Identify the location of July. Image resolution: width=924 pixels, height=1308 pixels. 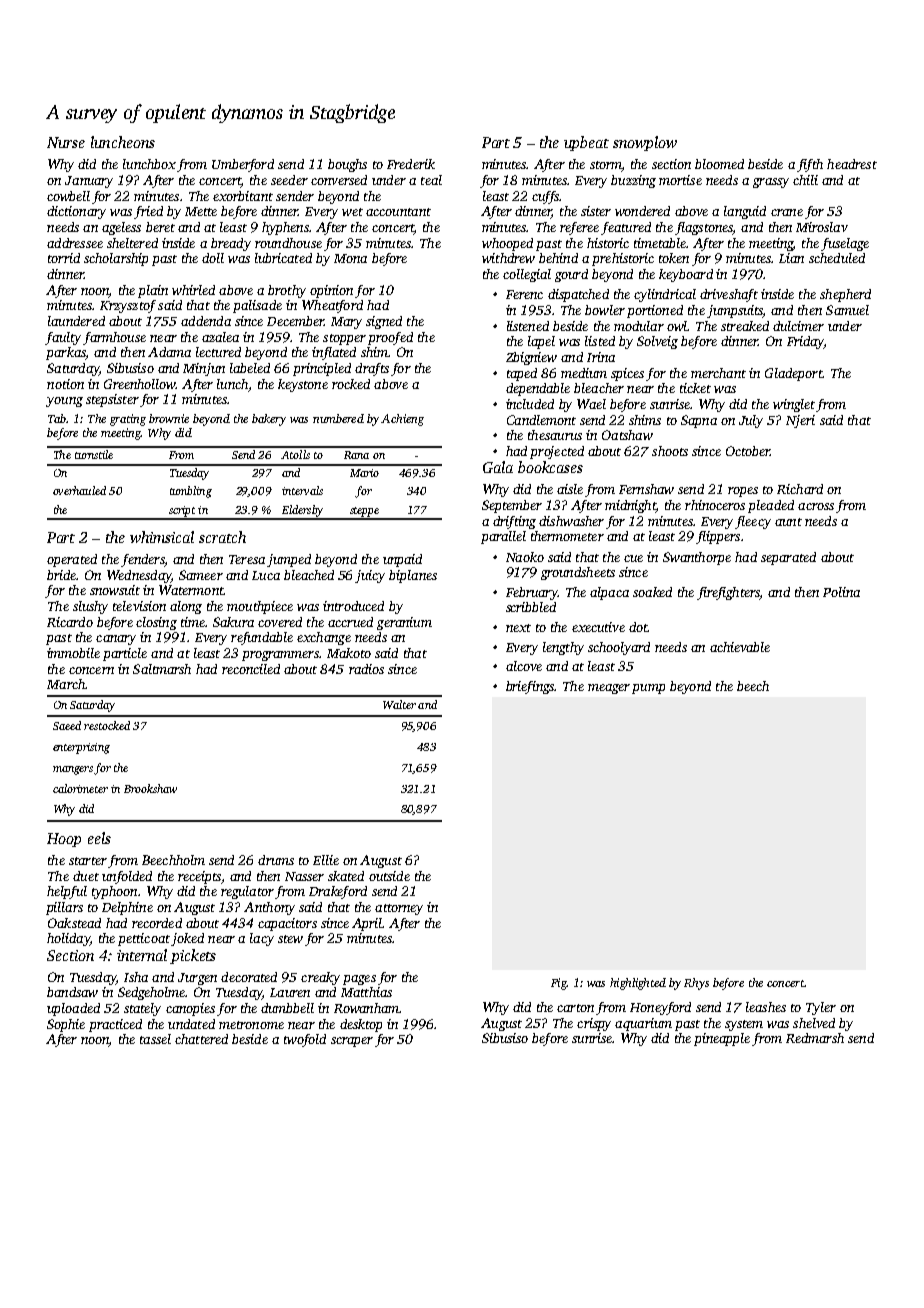
(751, 421).
